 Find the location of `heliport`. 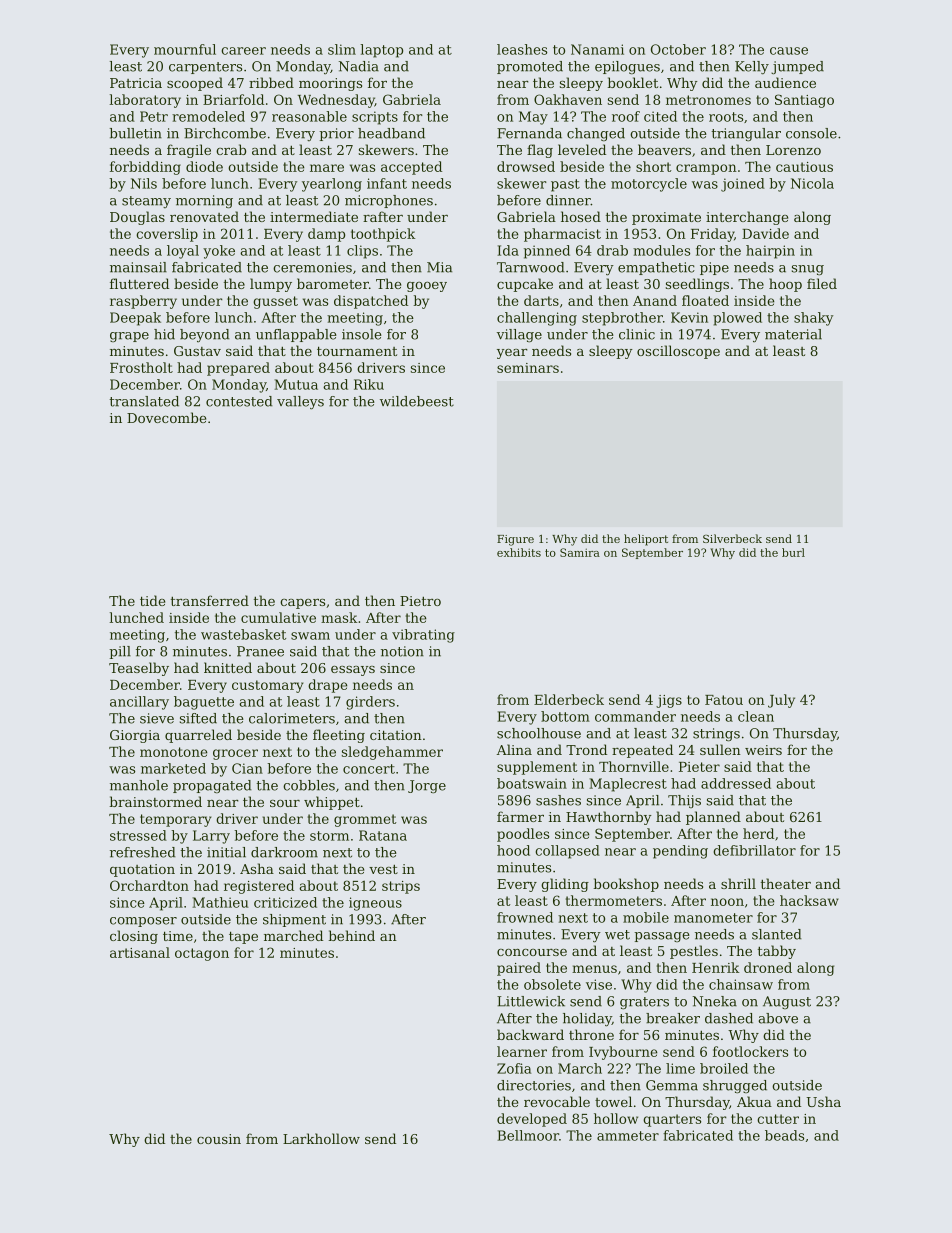

heliport is located at coordinates (646, 540).
